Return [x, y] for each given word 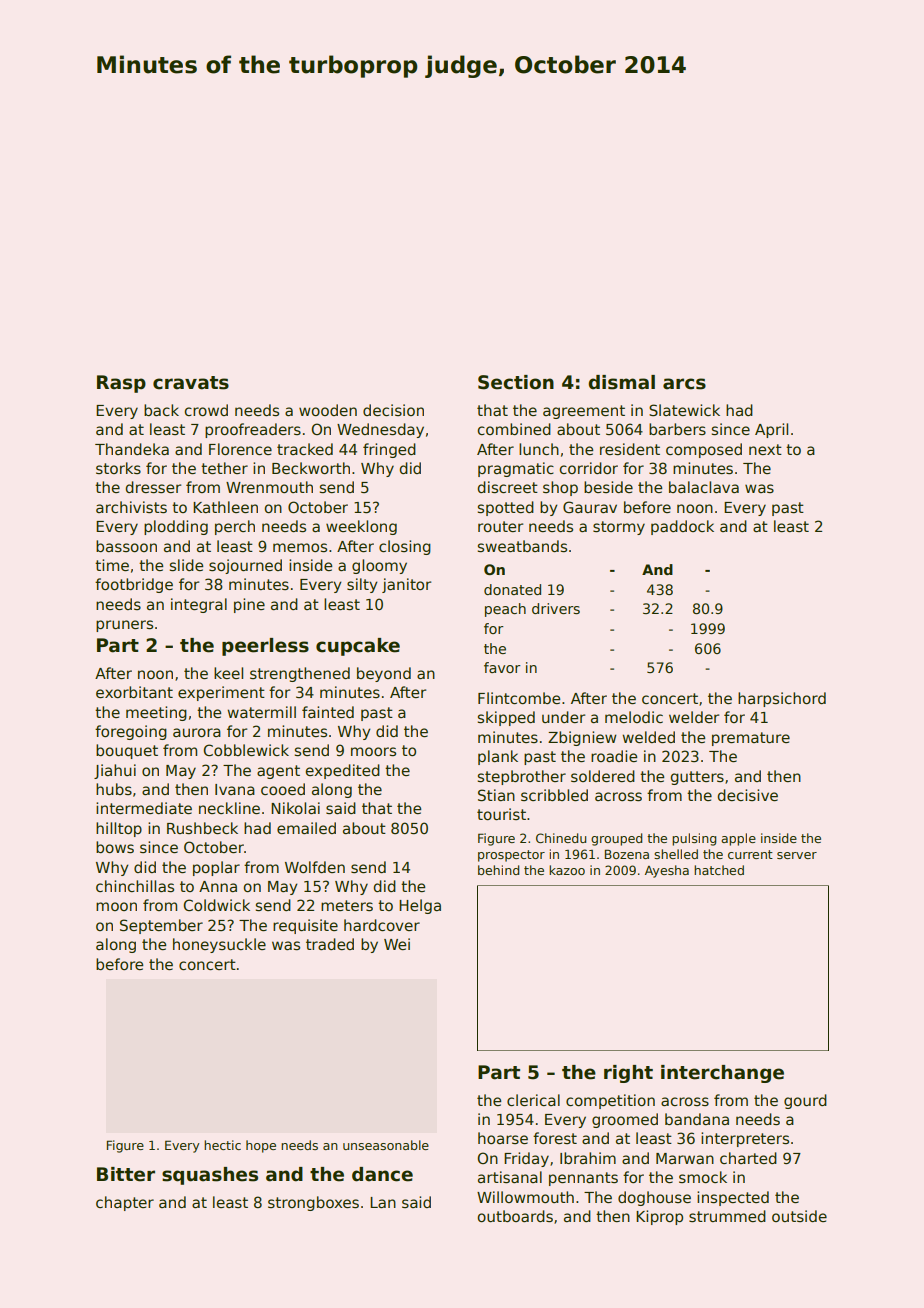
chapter [125, 1203]
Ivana [235, 789]
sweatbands [522, 546]
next [765, 449]
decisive [747, 795]
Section [516, 382]
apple [738, 839]
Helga [420, 906]
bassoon [126, 546]
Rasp [121, 384]
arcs [684, 384]
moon [116, 906]
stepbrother [522, 777]
